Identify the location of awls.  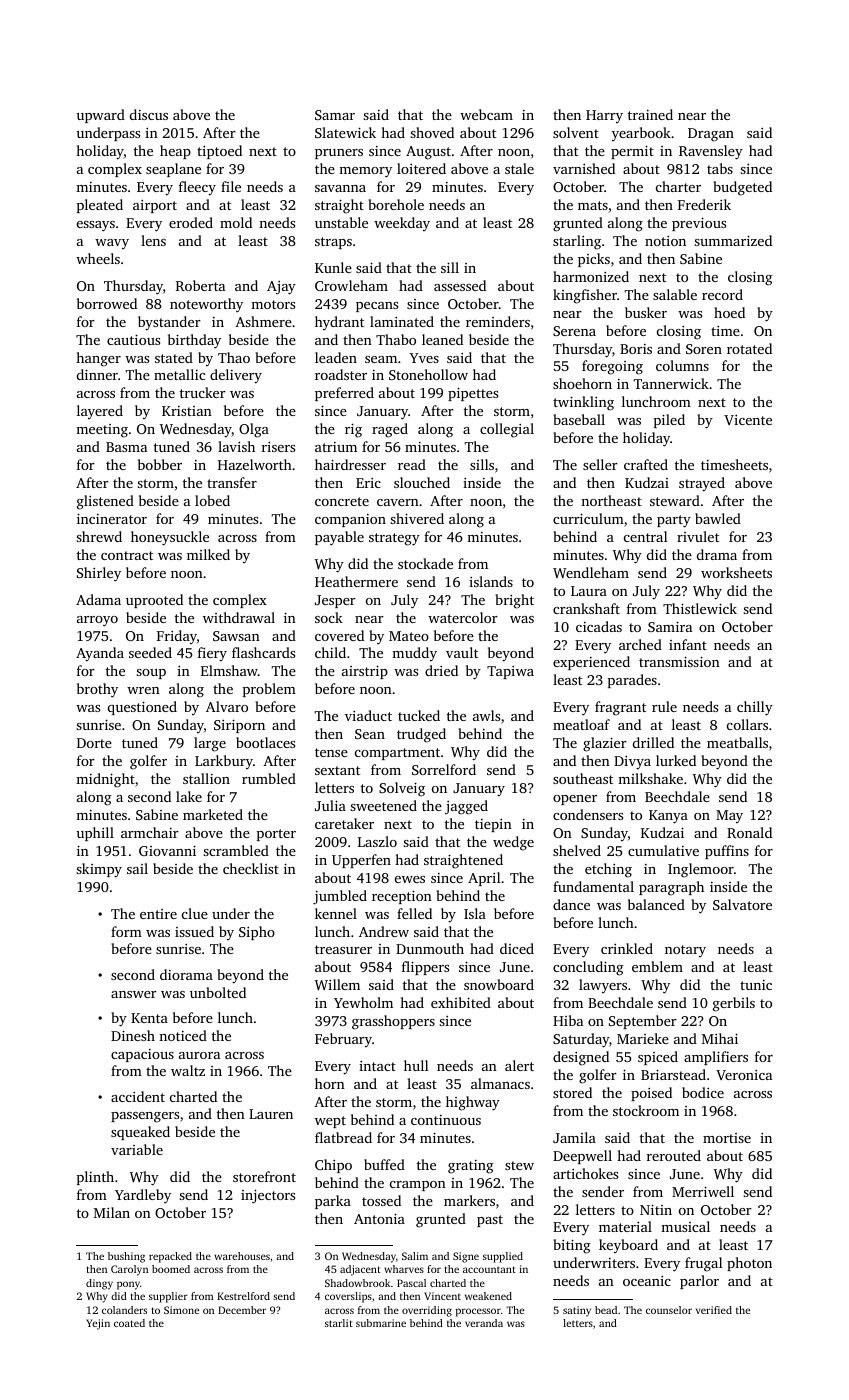
(486, 715).
